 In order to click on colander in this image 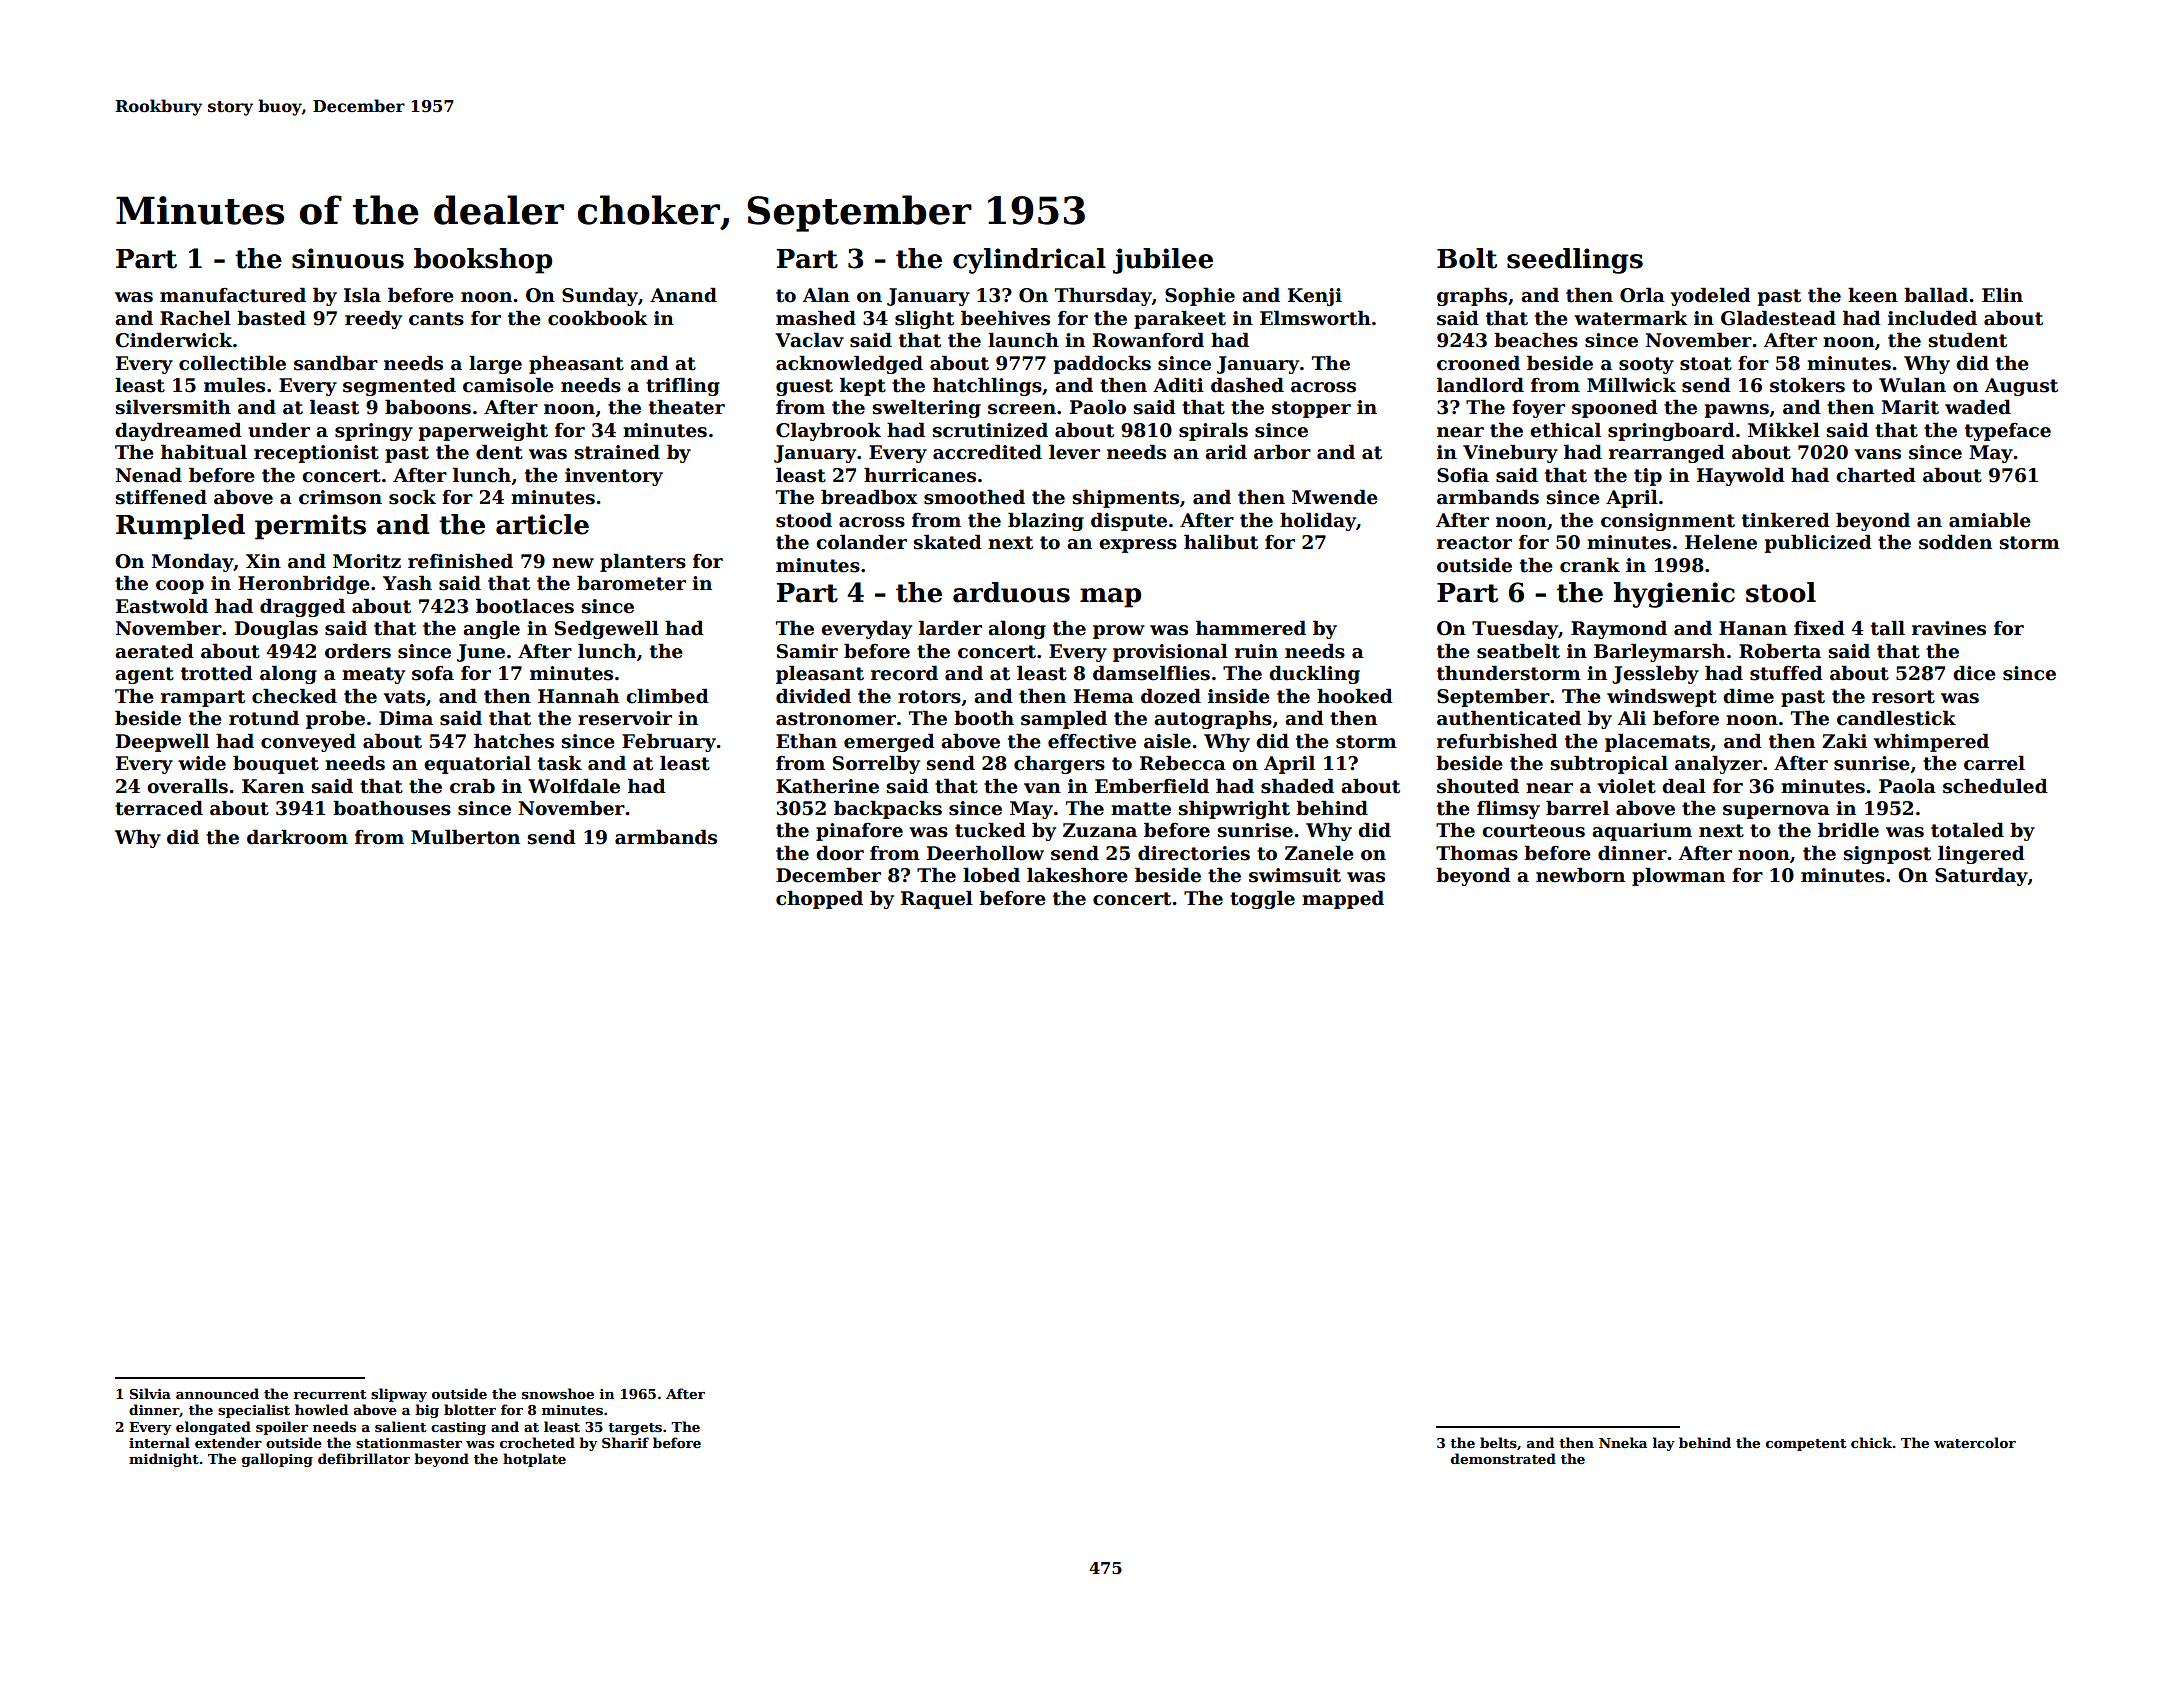, I will do `click(861, 542)`.
